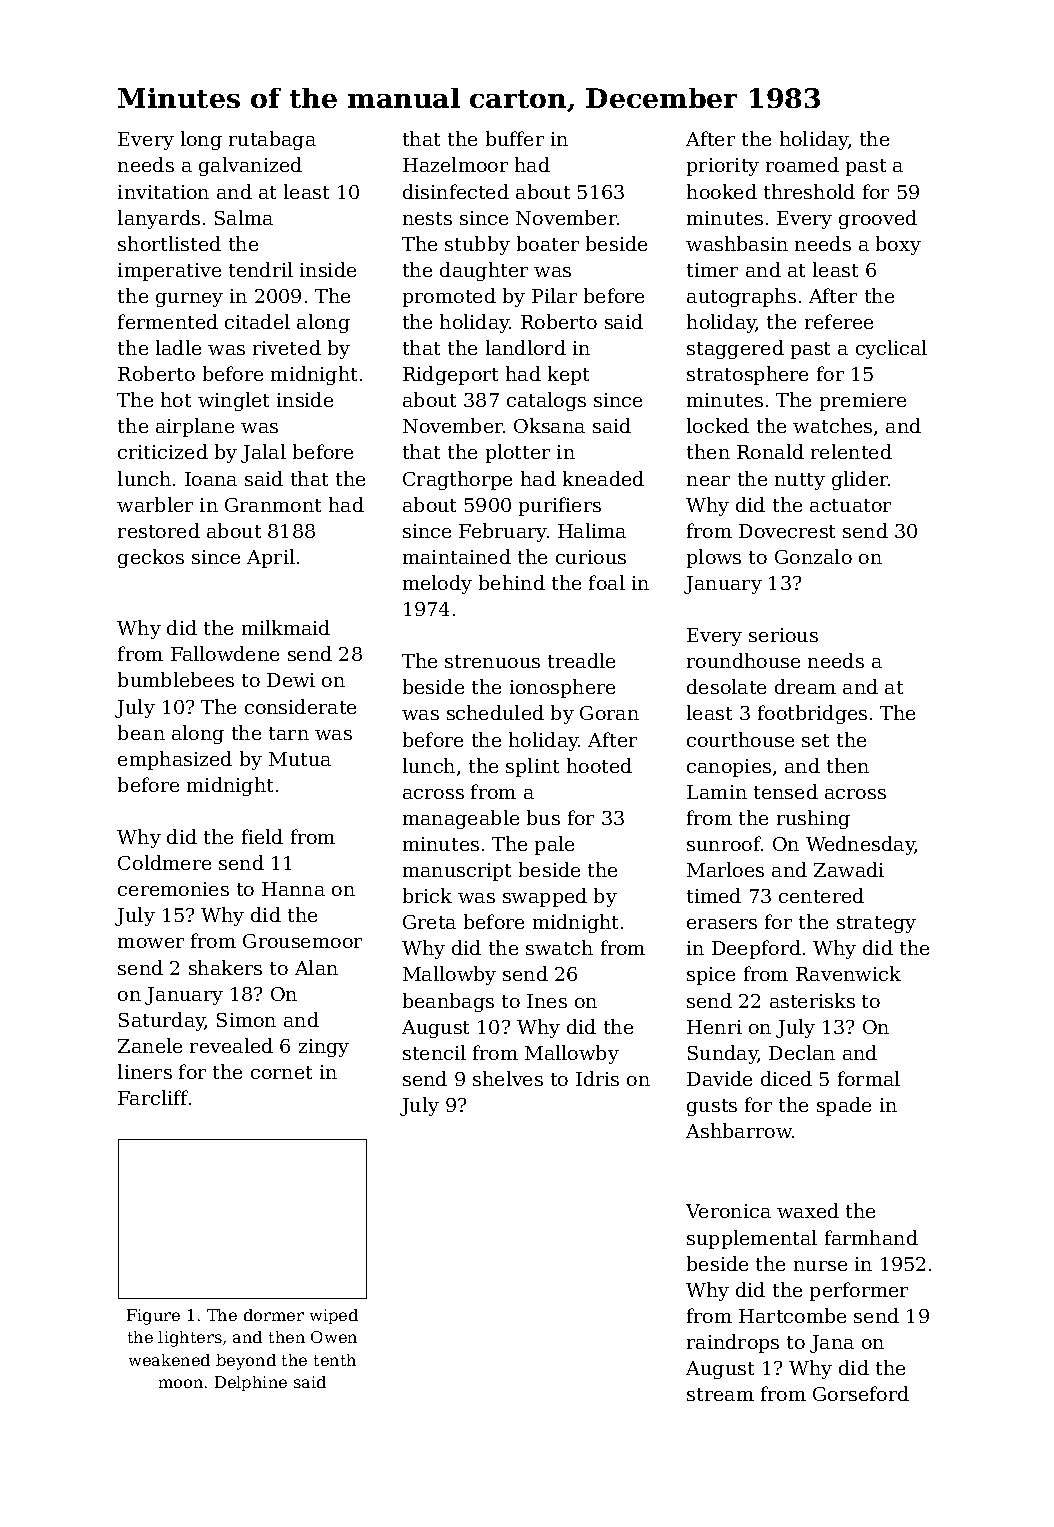 The image size is (1054, 1527). What do you see at coordinates (869, 1078) in the page?
I see `formal` at bounding box center [869, 1078].
